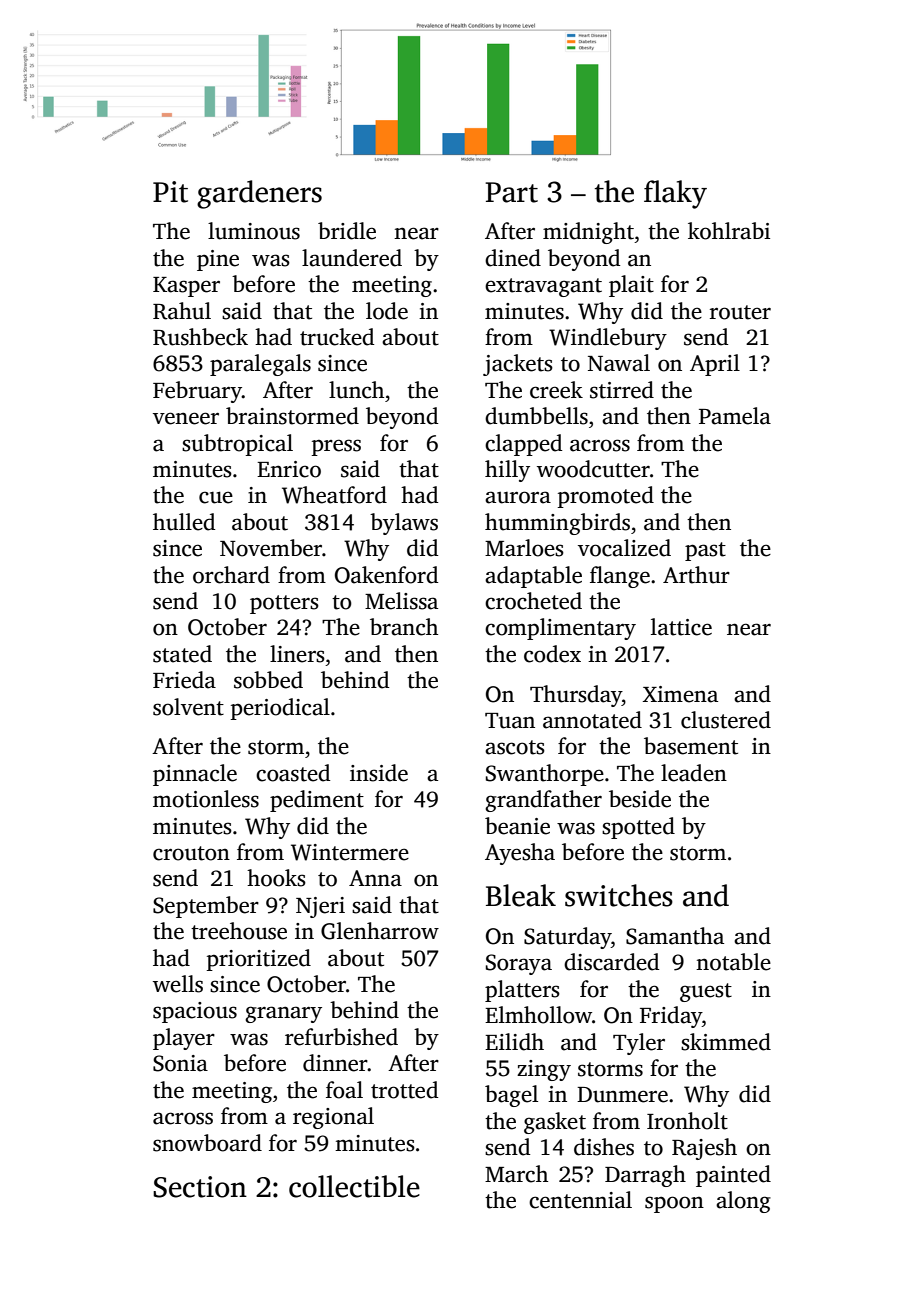  Describe the element at coordinates (297, 654) in the page. I see `liners` at that location.
